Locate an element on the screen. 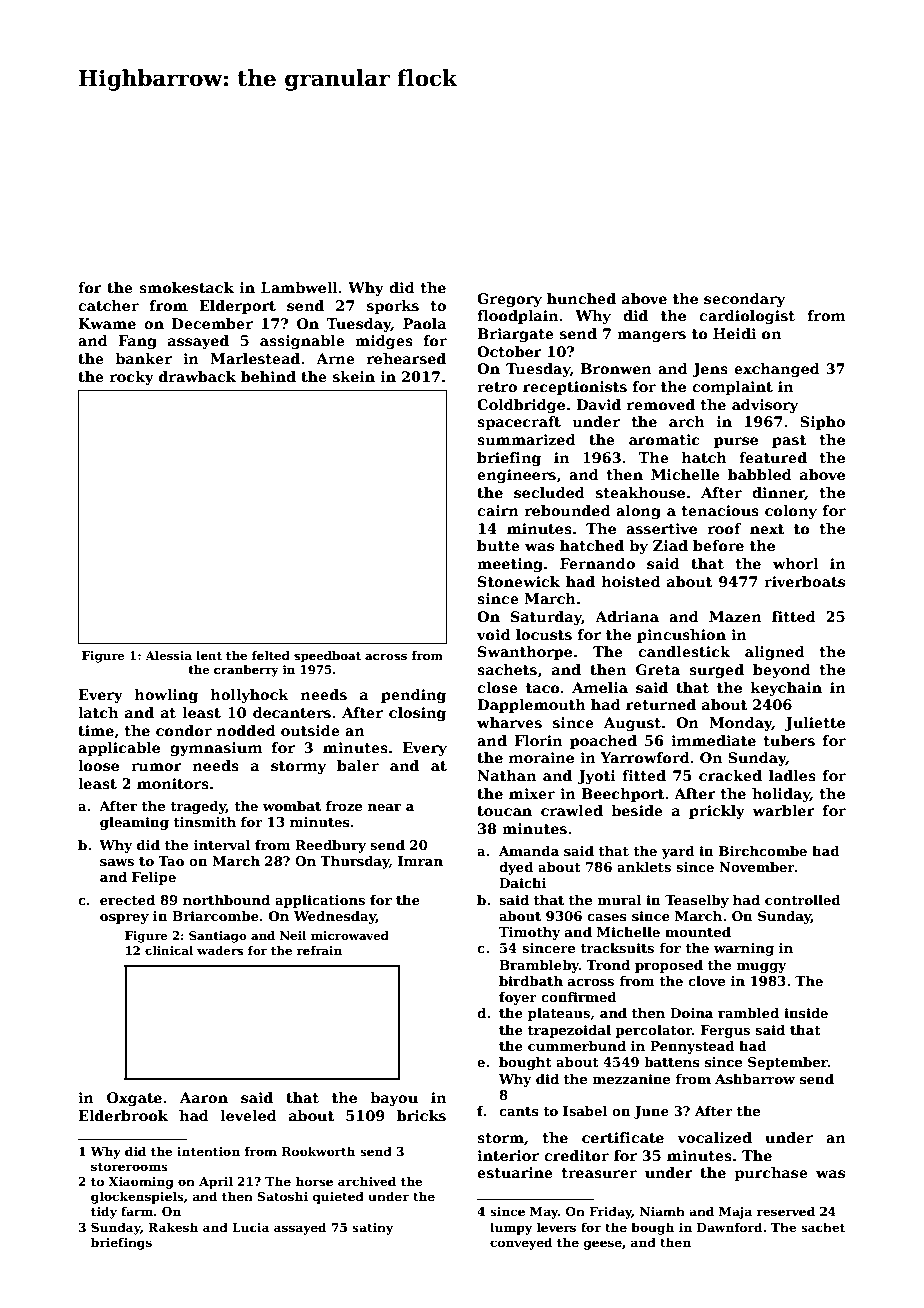 This screenshot has height=1308, width=924. Isabel is located at coordinates (585, 1111).
